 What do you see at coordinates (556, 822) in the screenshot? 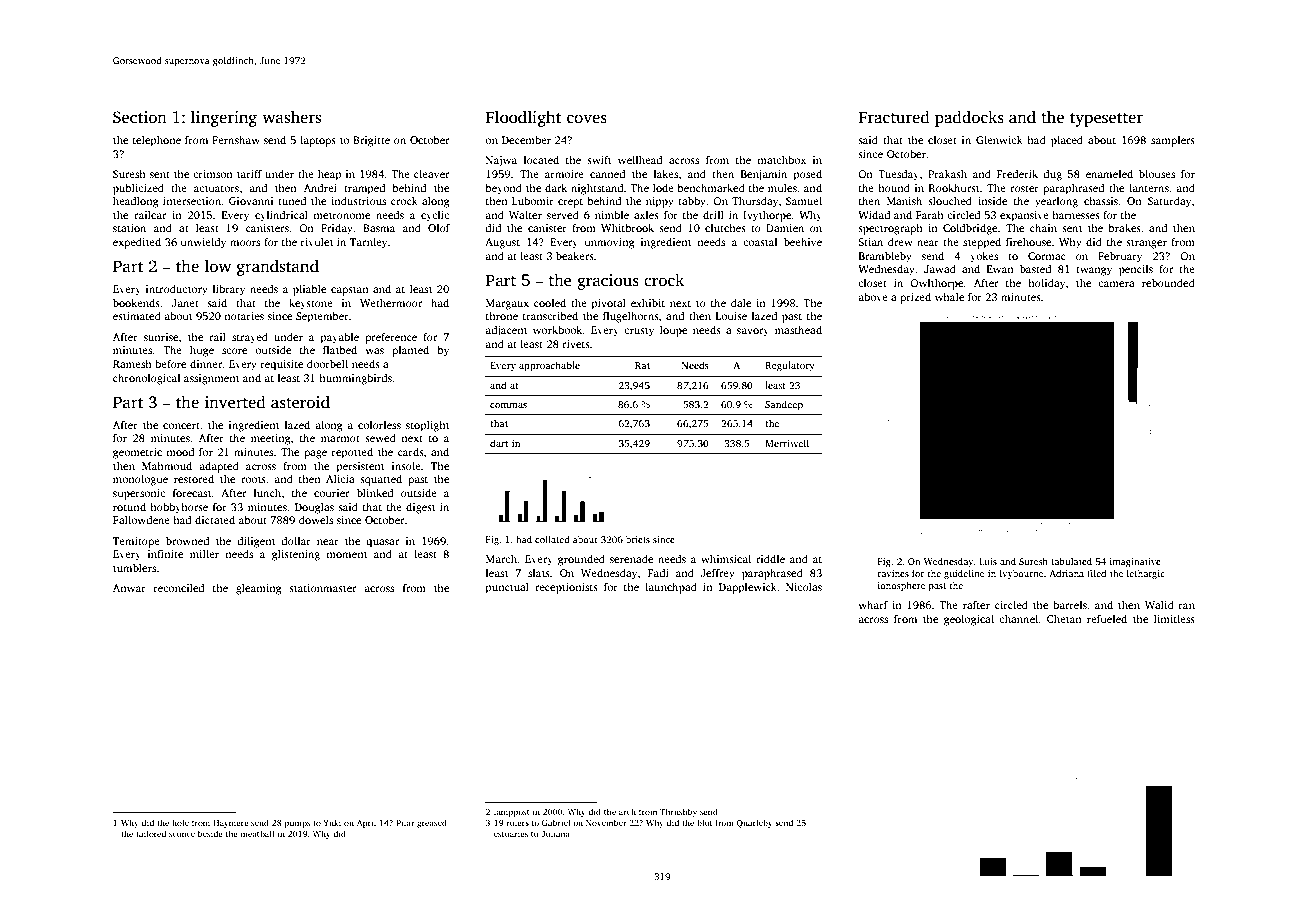
I see `Gabriel` at bounding box center [556, 822].
